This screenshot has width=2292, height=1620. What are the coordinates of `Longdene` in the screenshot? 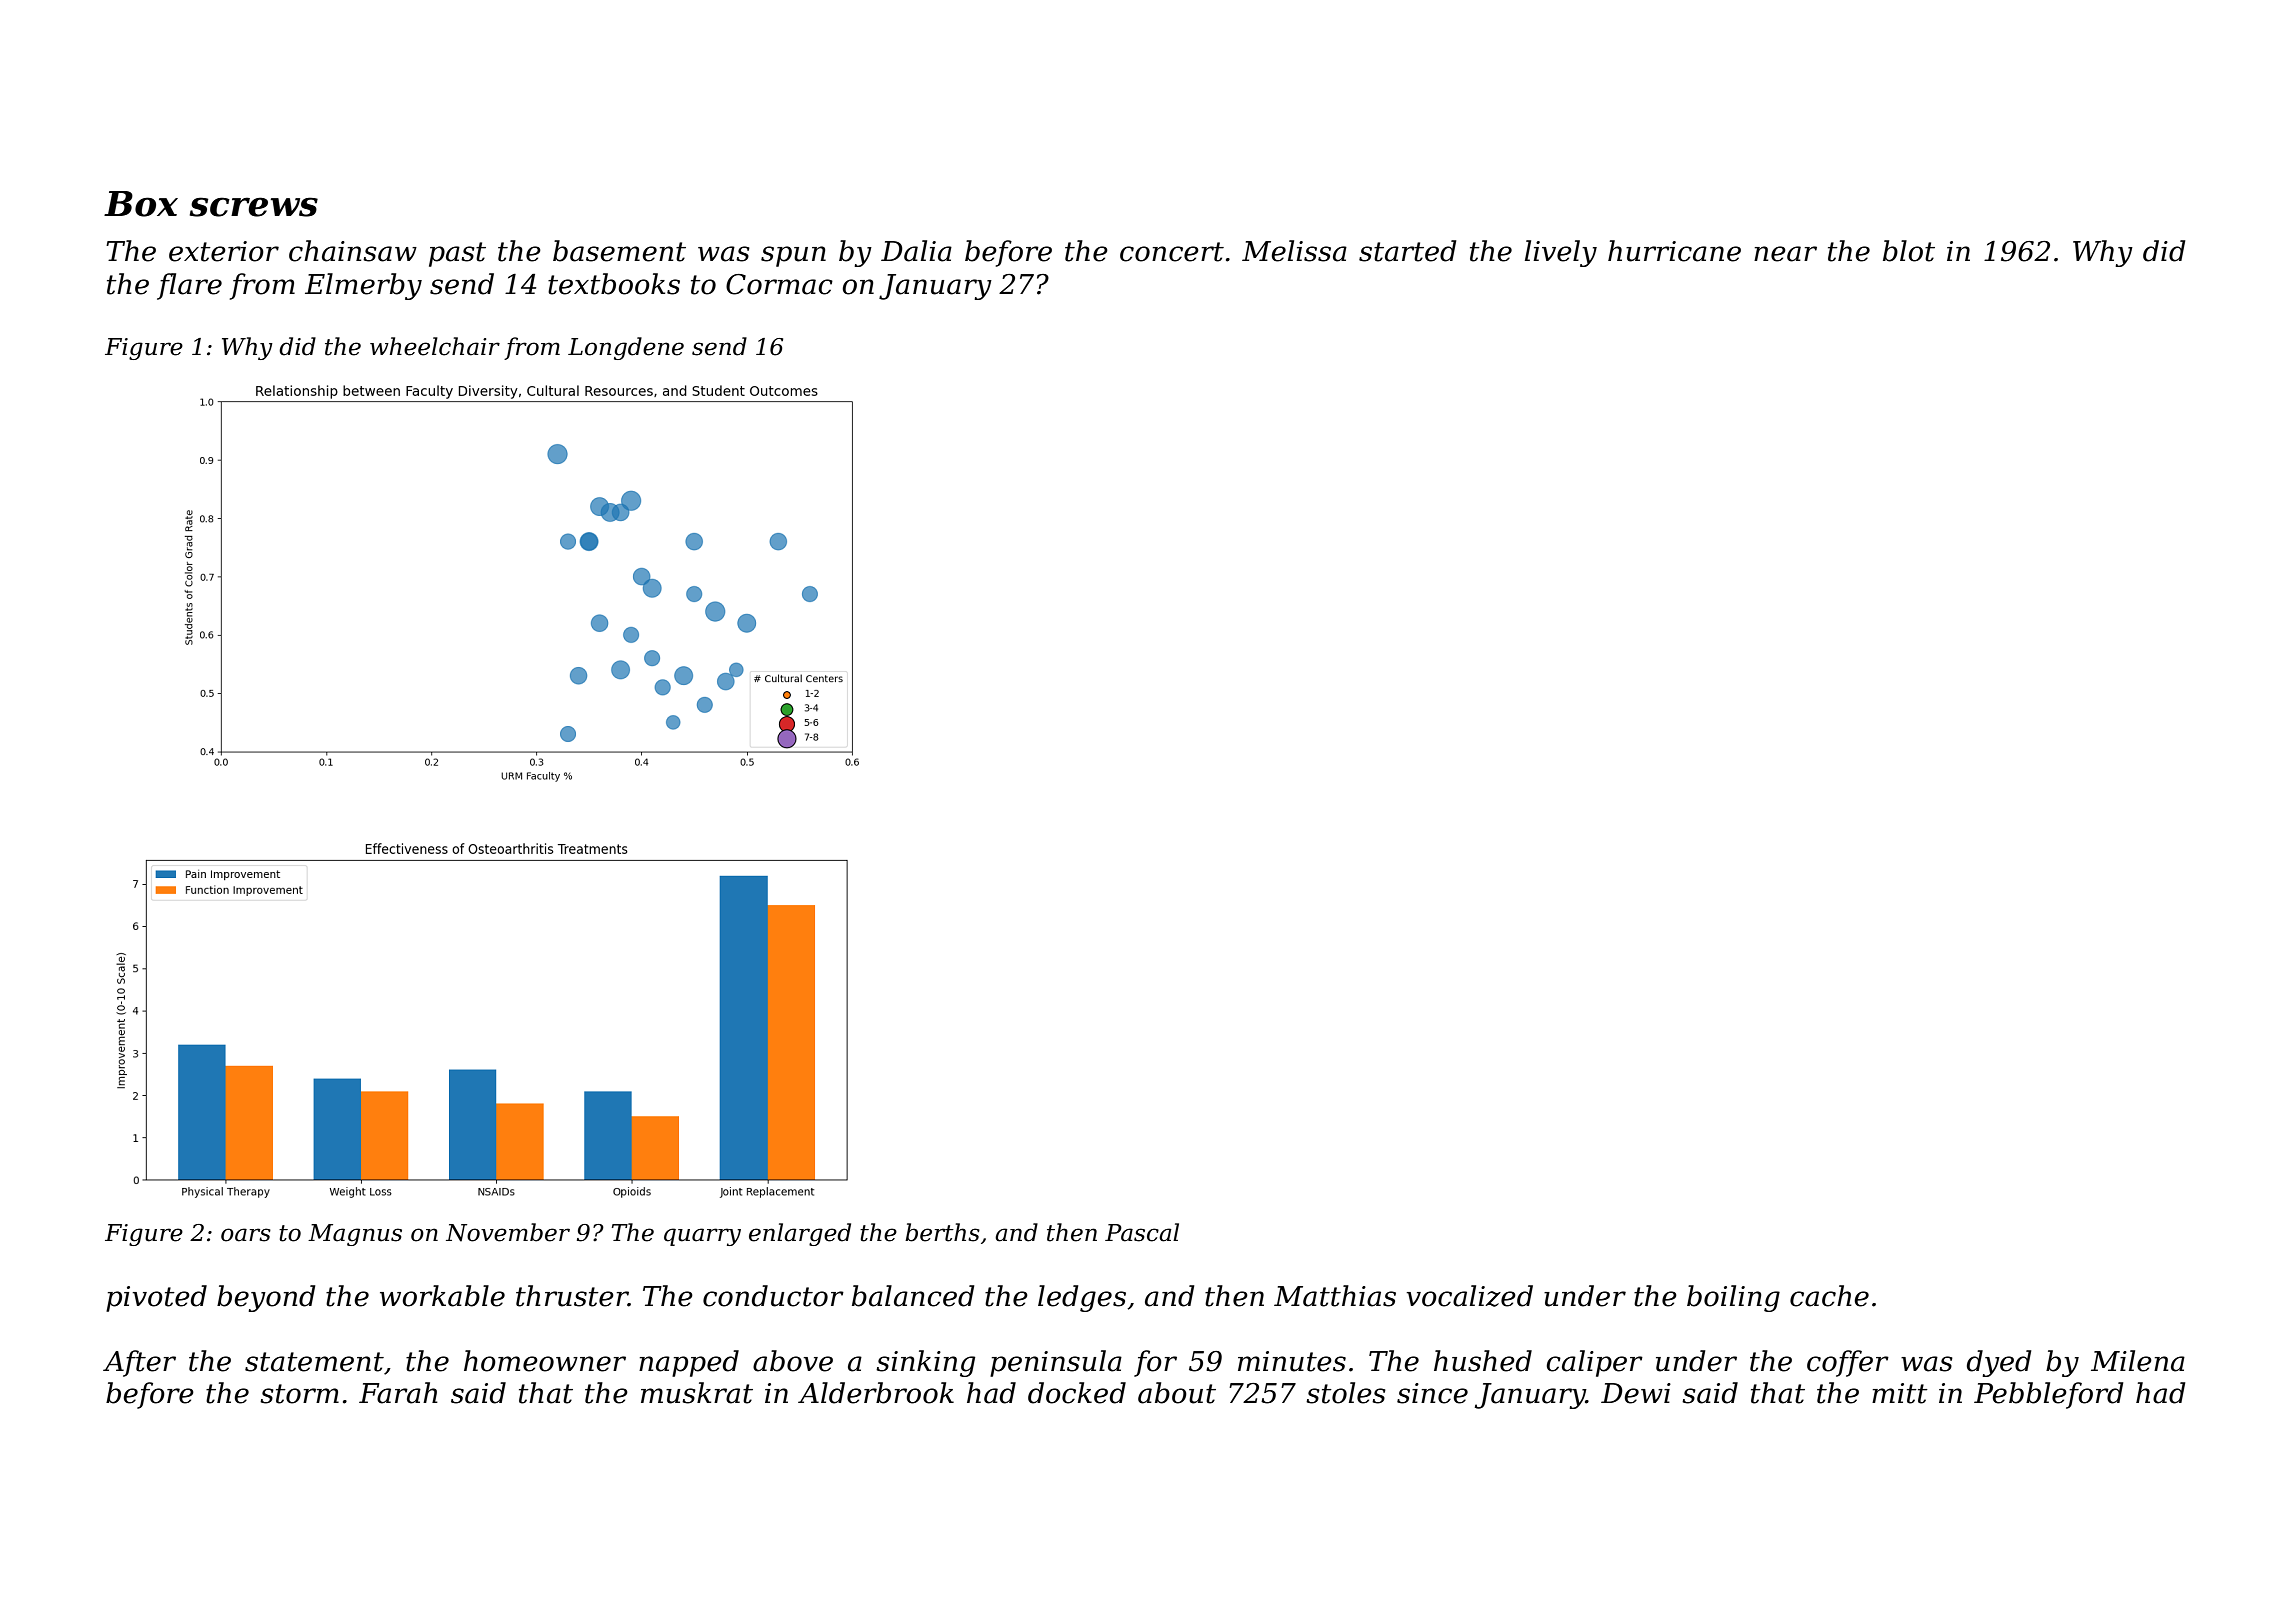 It's located at (626, 348).
